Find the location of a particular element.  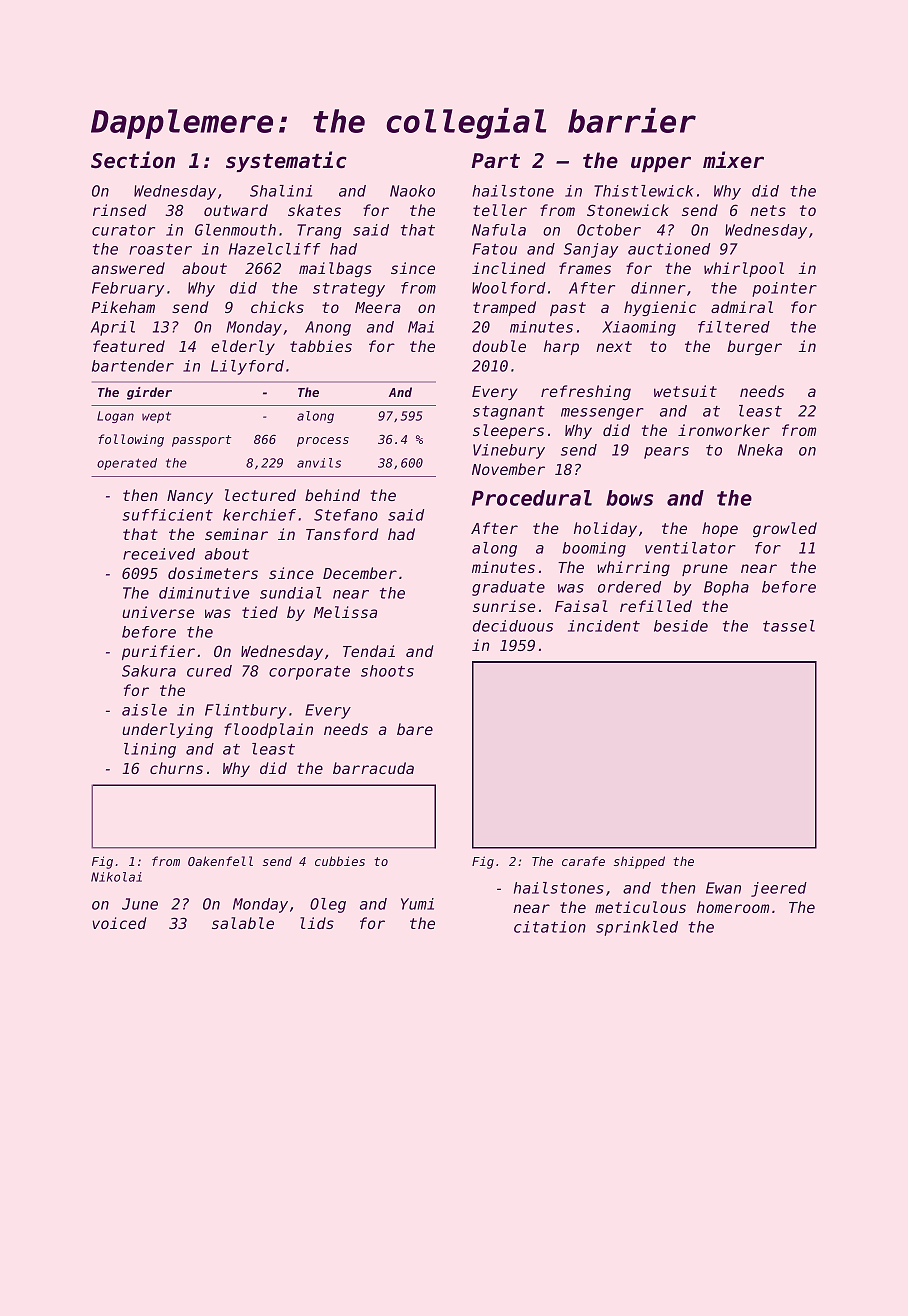

incident is located at coordinates (604, 626).
